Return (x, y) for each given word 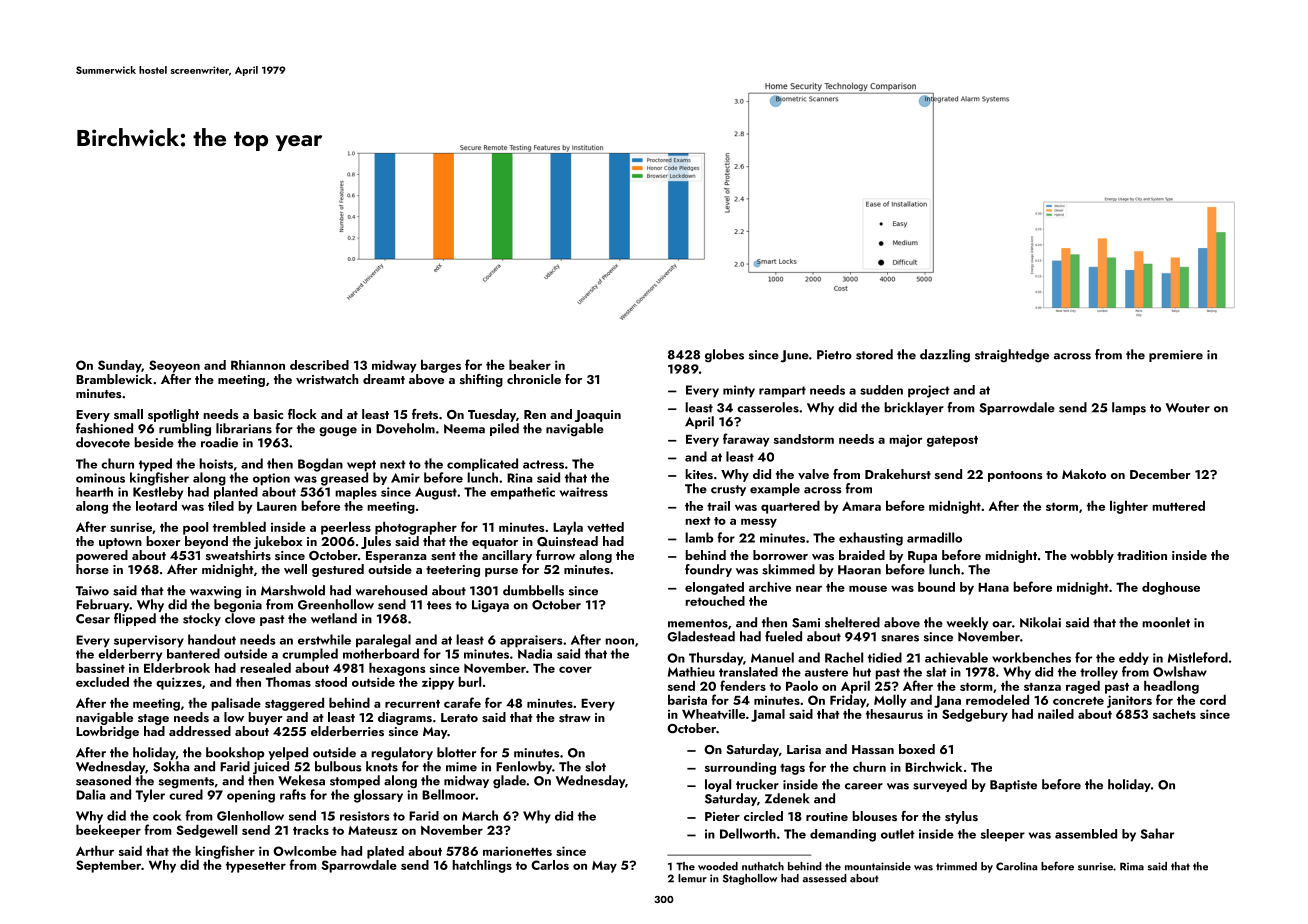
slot (595, 766)
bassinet (100, 668)
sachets (1174, 714)
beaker (530, 364)
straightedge (1012, 356)
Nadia (535, 653)
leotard (156, 506)
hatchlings (482, 866)
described (319, 365)
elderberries (347, 731)
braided (862, 555)
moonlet (1166, 622)
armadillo (934, 537)
